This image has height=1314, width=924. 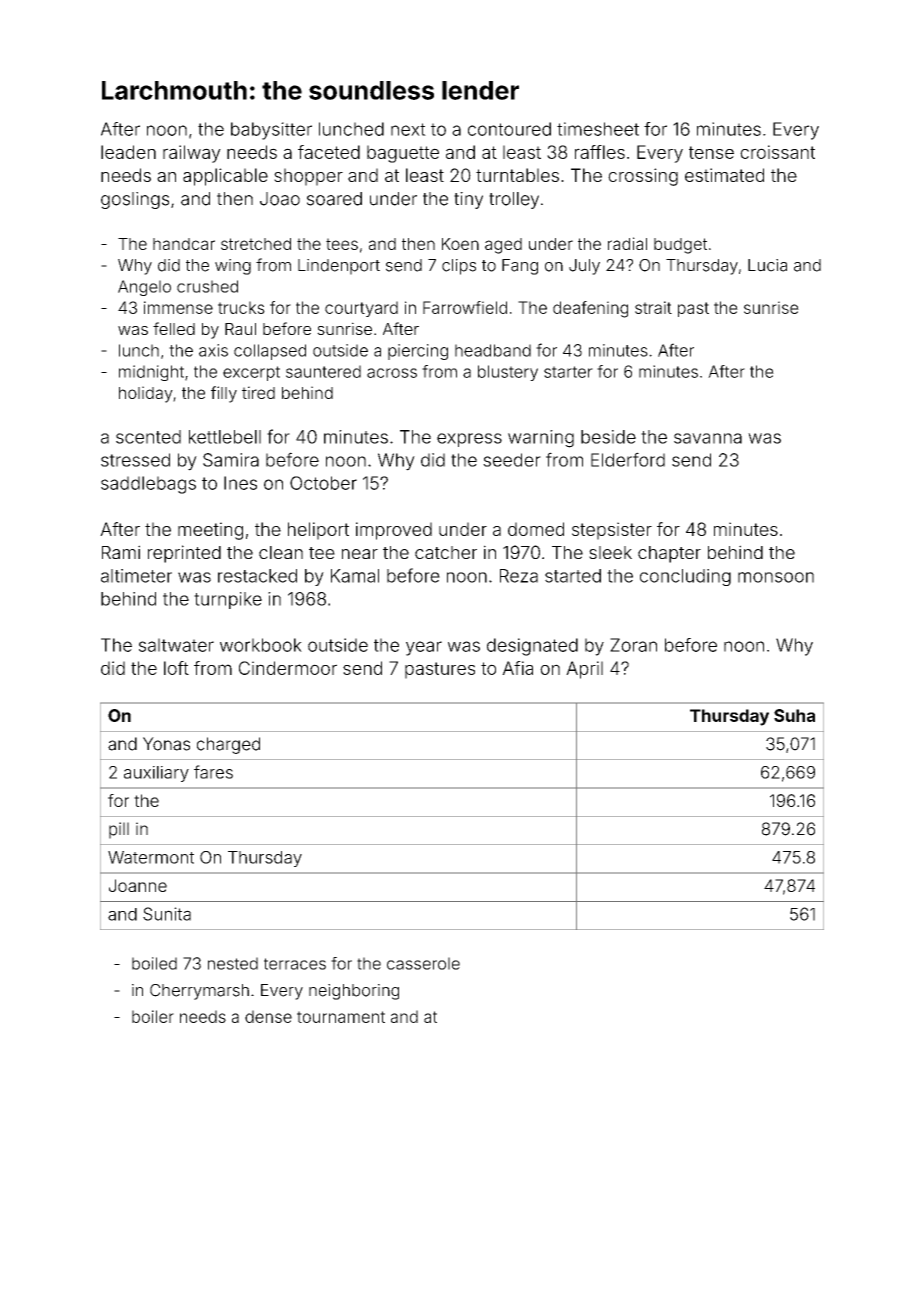 What do you see at coordinates (794, 715) in the image?
I see `Suha` at bounding box center [794, 715].
